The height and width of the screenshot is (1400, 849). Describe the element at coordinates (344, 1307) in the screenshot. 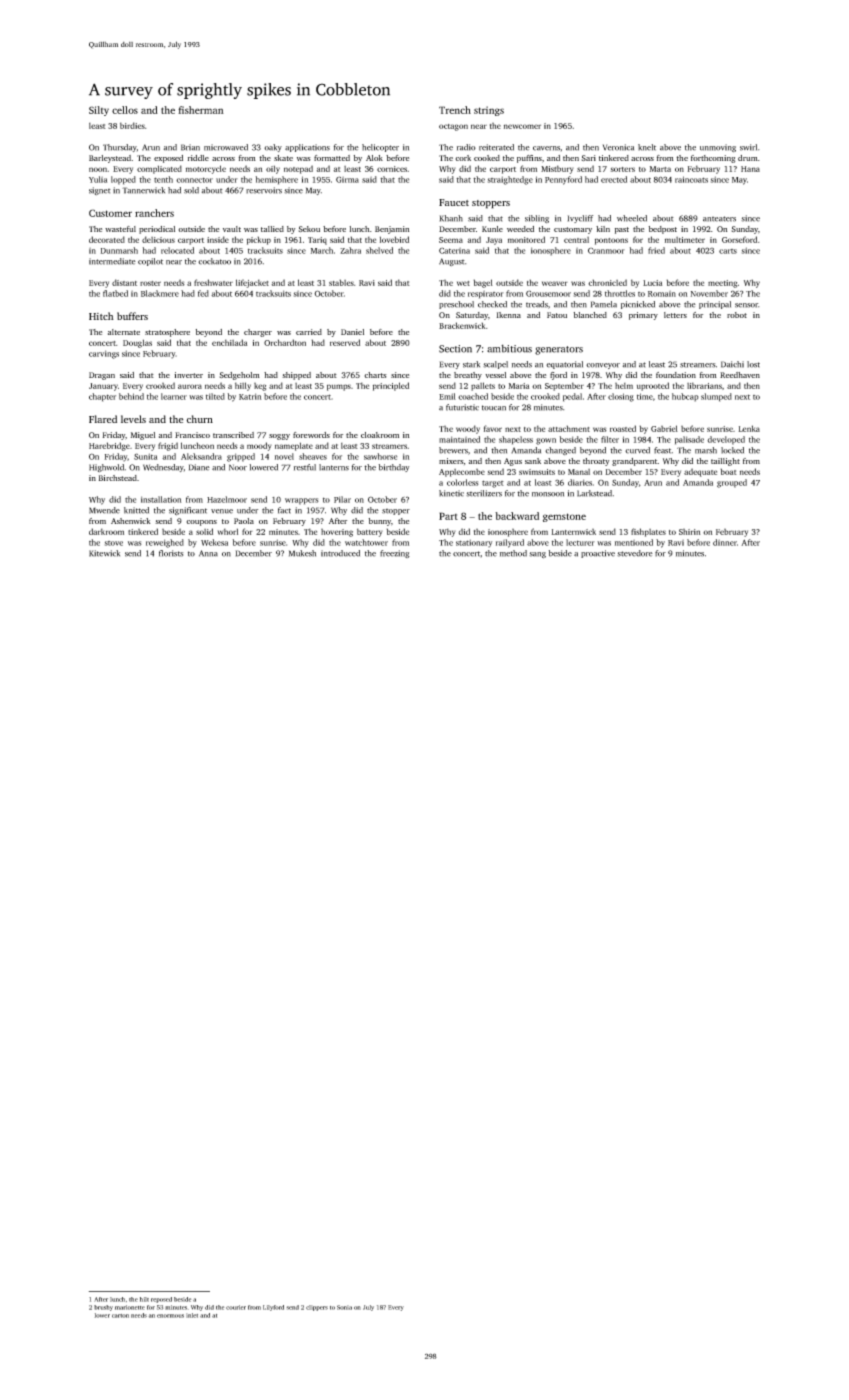

I see `Sonia` at that location.
